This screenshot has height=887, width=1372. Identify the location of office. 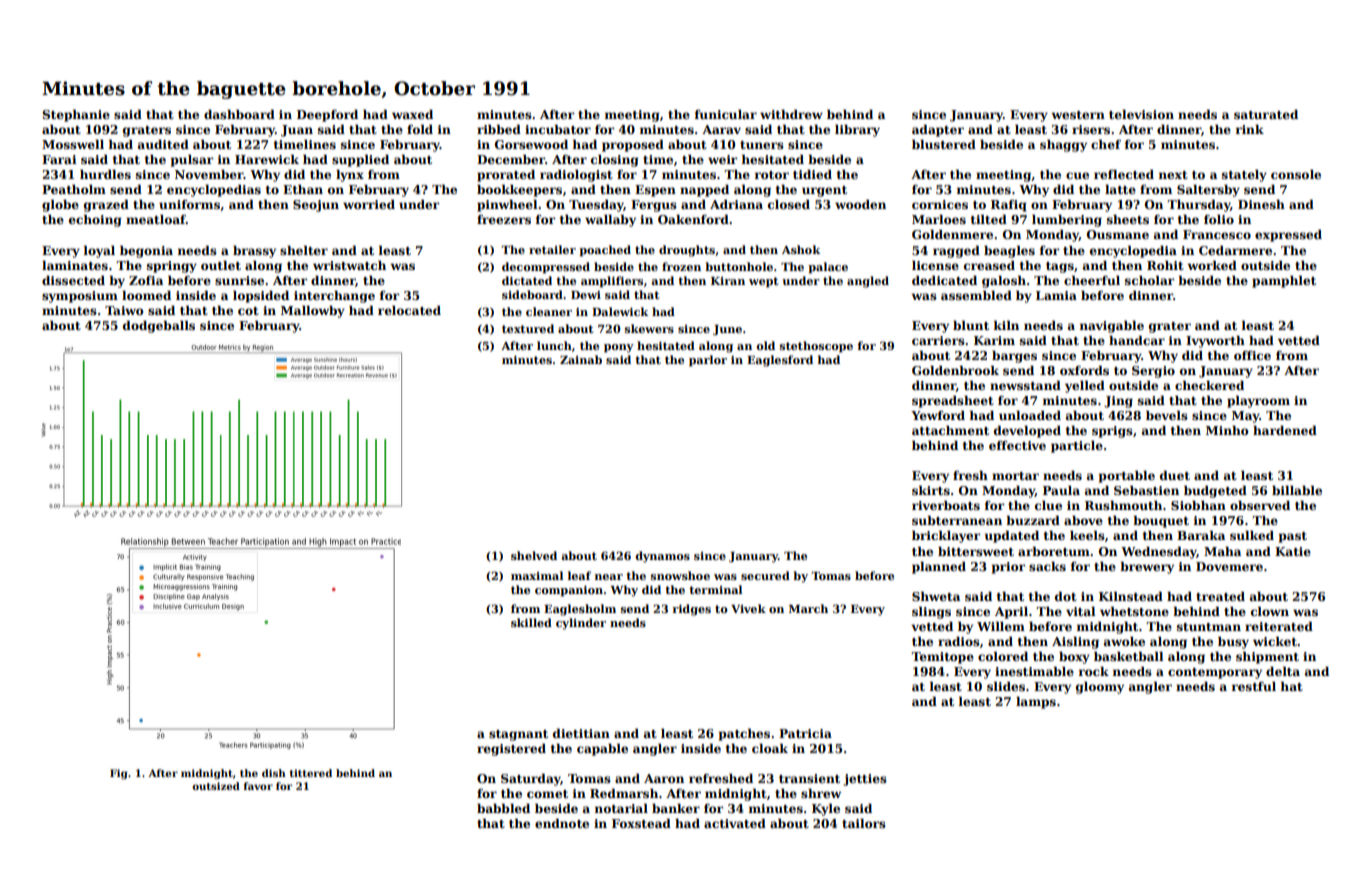
(1252, 355).
